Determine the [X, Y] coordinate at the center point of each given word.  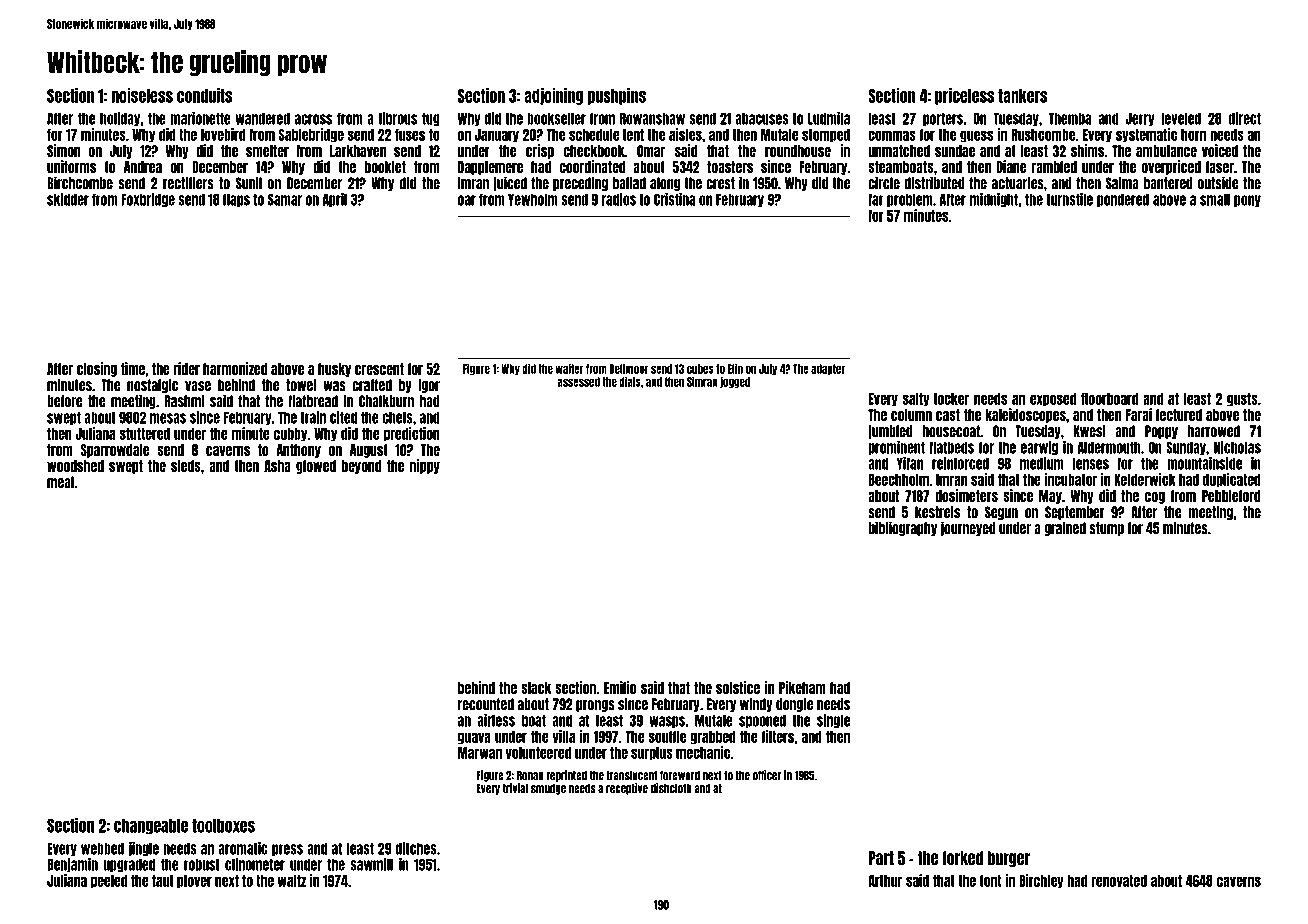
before [65, 401]
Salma [1122, 183]
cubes [700, 369]
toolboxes [223, 826]
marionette [200, 118]
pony [1247, 201]
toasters [730, 167]
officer [767, 775]
